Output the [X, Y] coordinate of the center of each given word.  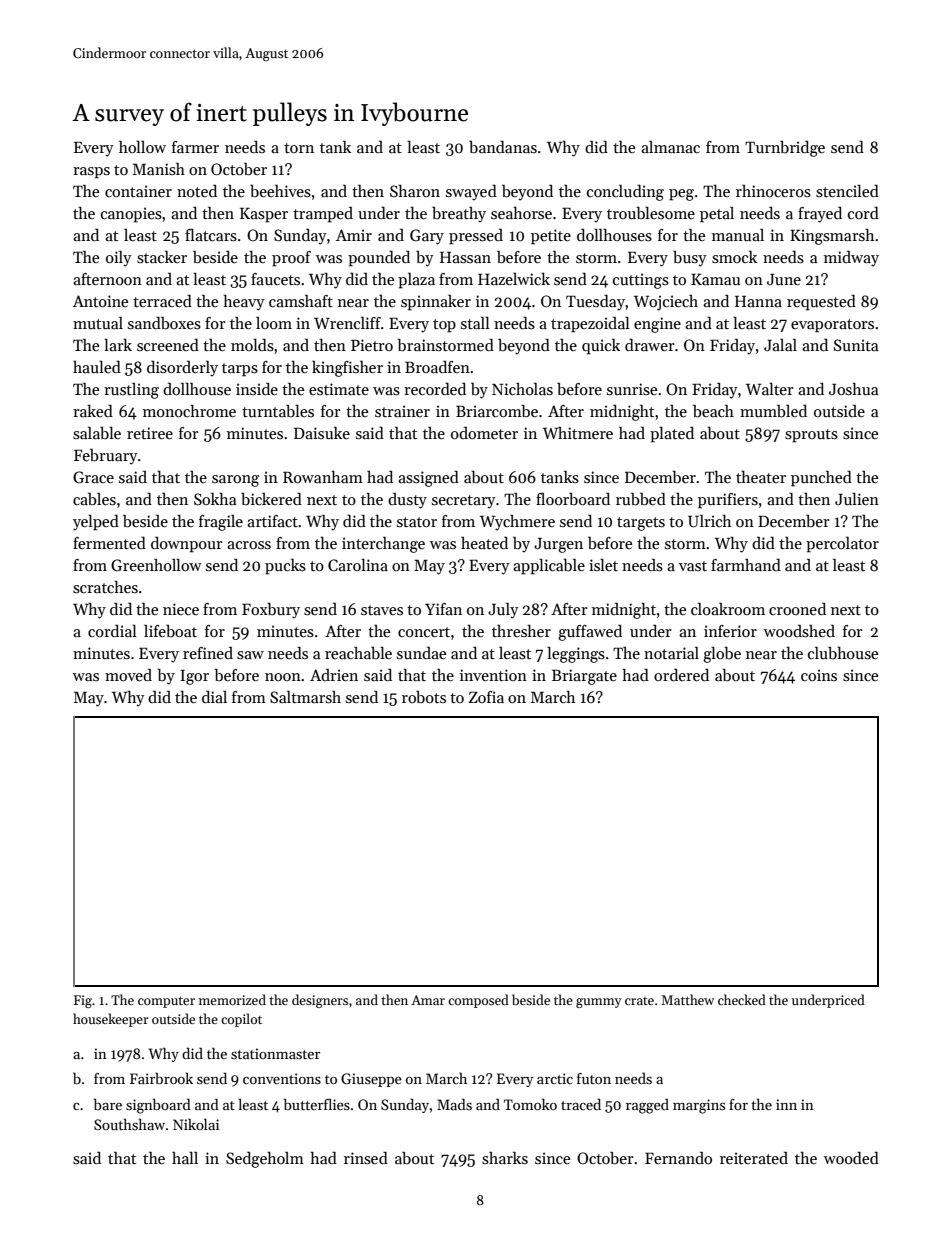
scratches [105, 587]
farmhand [746, 564]
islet [603, 565]
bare [108, 1104]
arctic [555, 1078]
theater [761, 477]
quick [601, 347]
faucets [275, 279]
